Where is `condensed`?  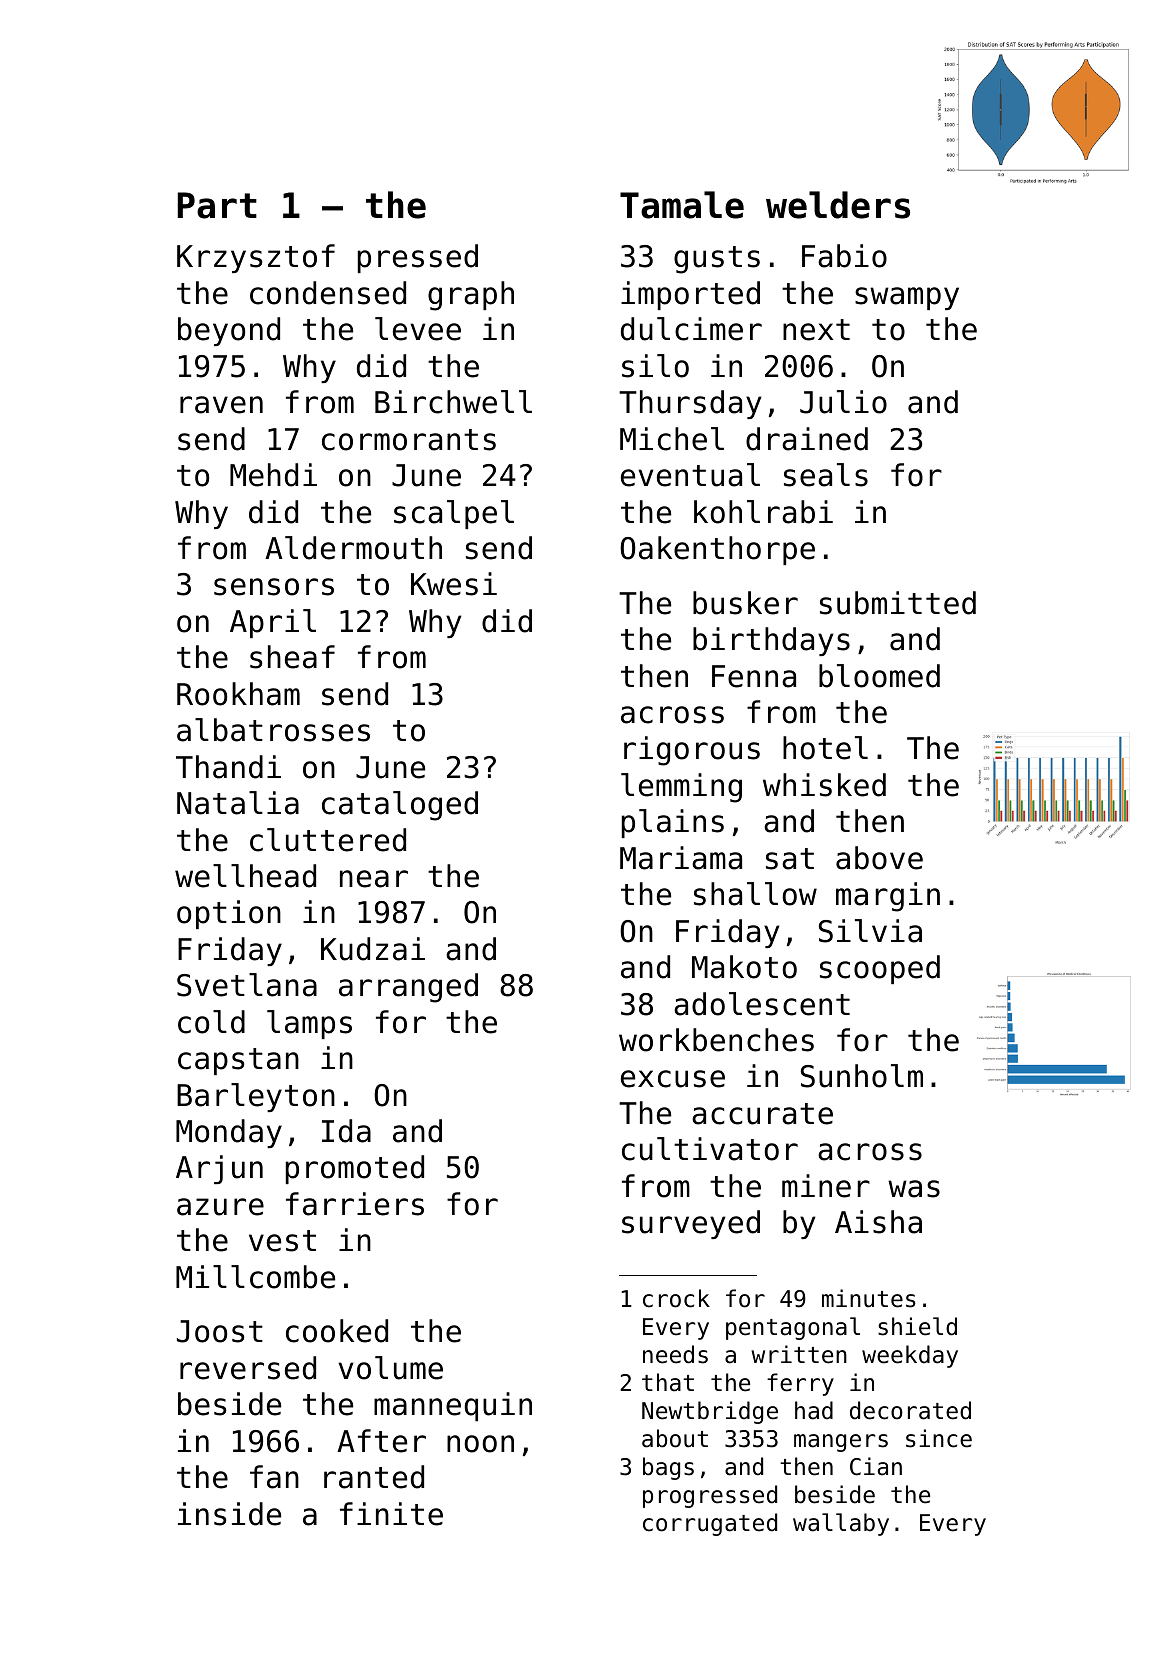 condensed is located at coordinates (328, 293).
